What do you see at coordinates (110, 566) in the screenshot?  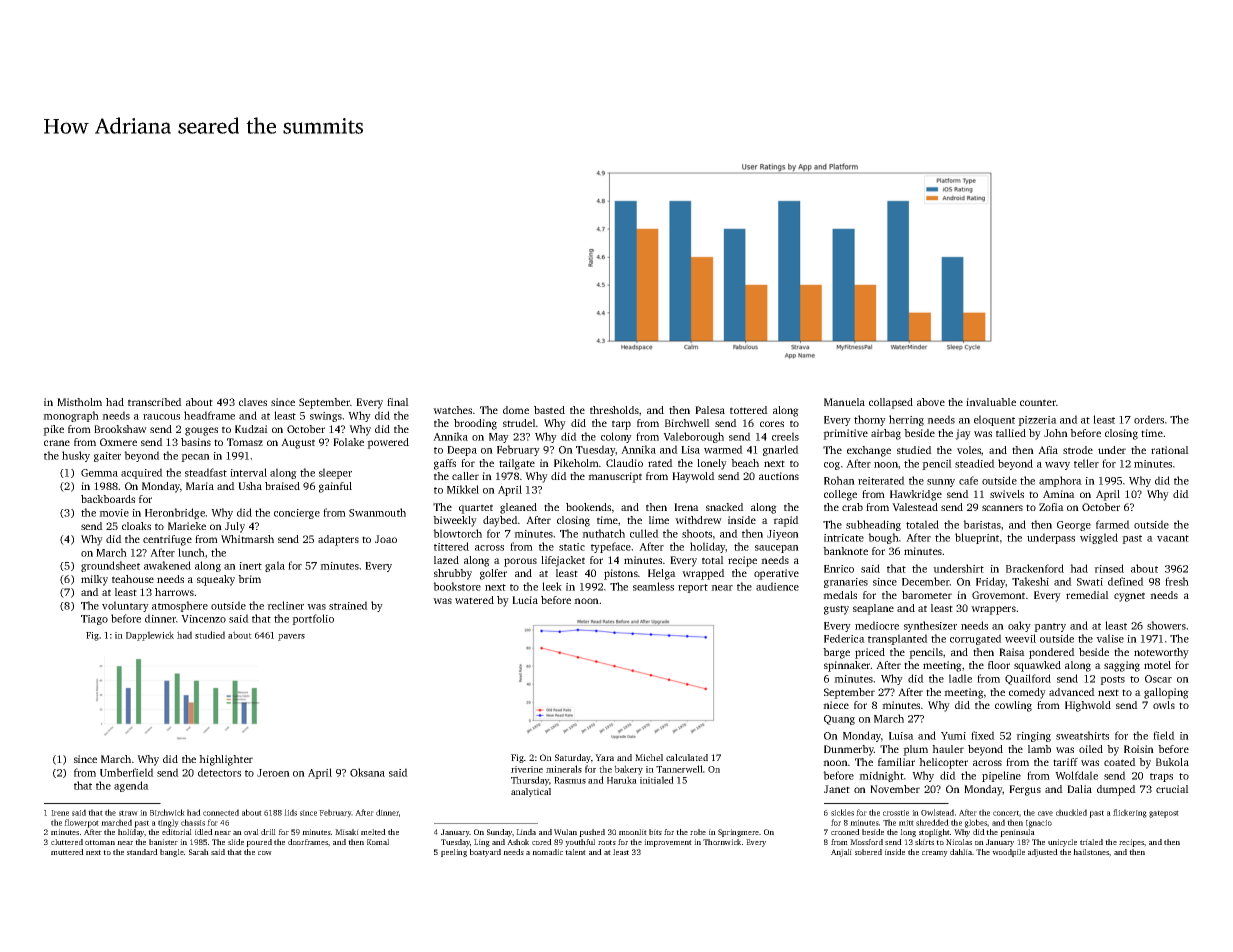 I see `groundsheet` at bounding box center [110, 566].
